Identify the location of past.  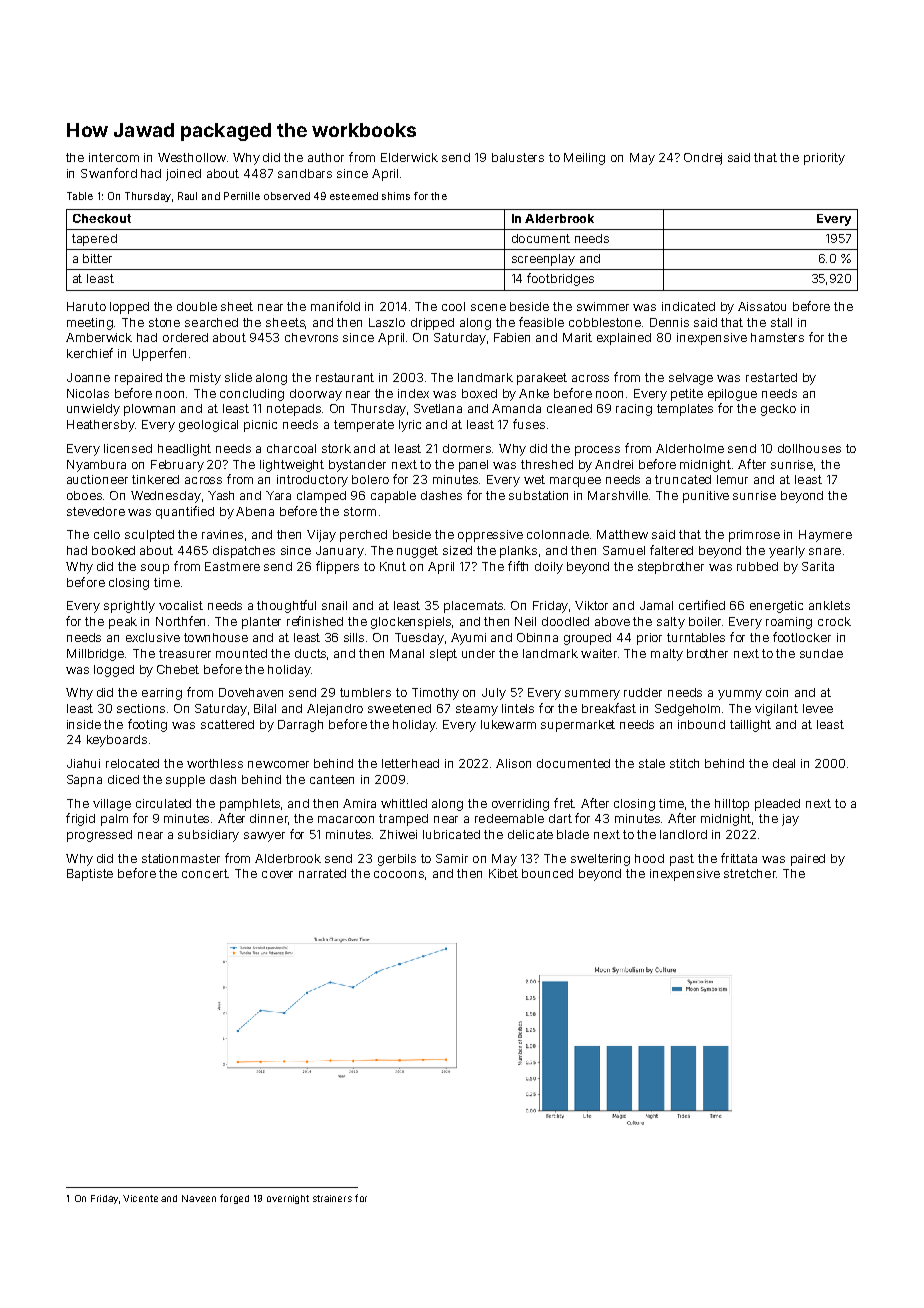
(682, 860).
